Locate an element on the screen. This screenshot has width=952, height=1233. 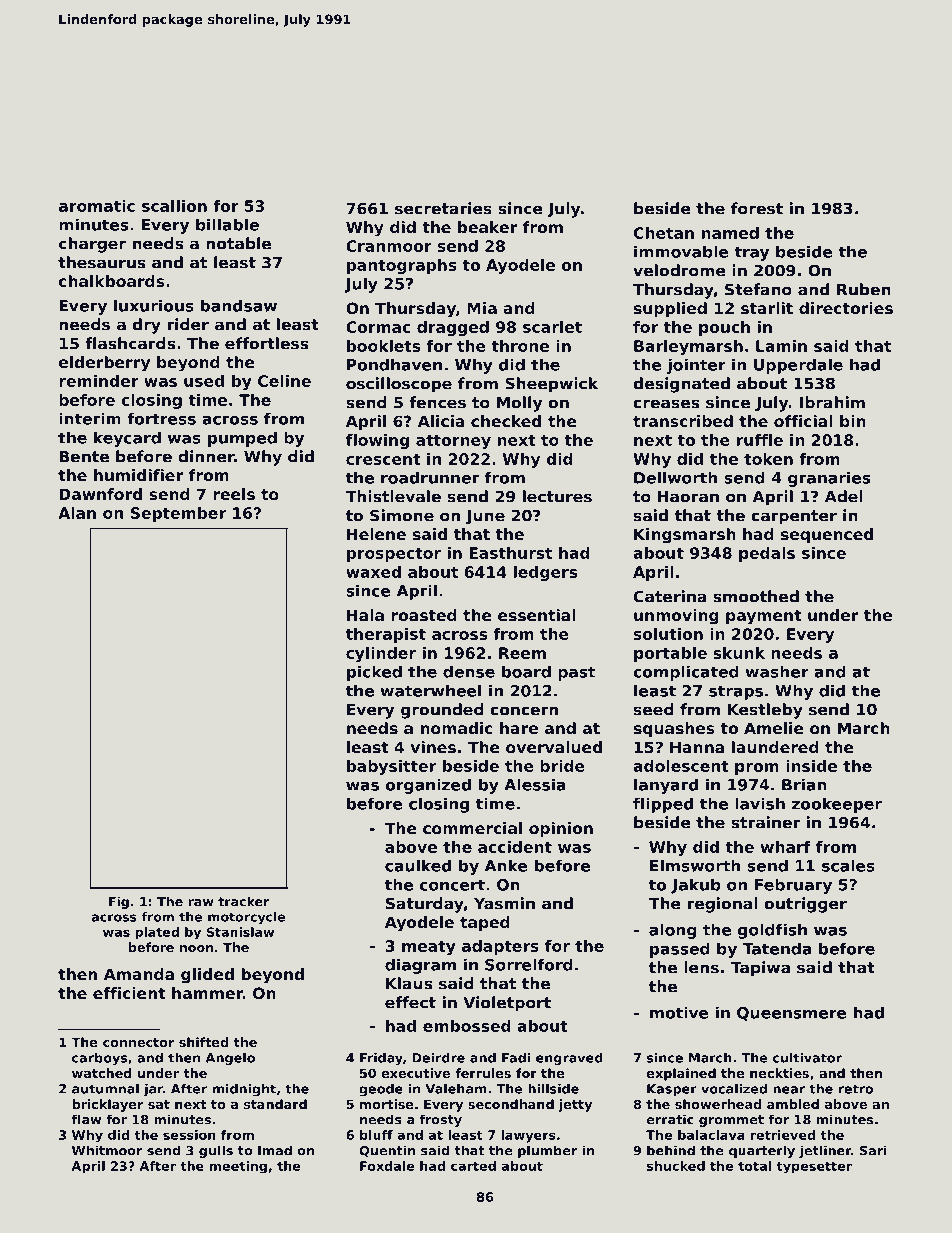
beaker is located at coordinates (487, 227).
